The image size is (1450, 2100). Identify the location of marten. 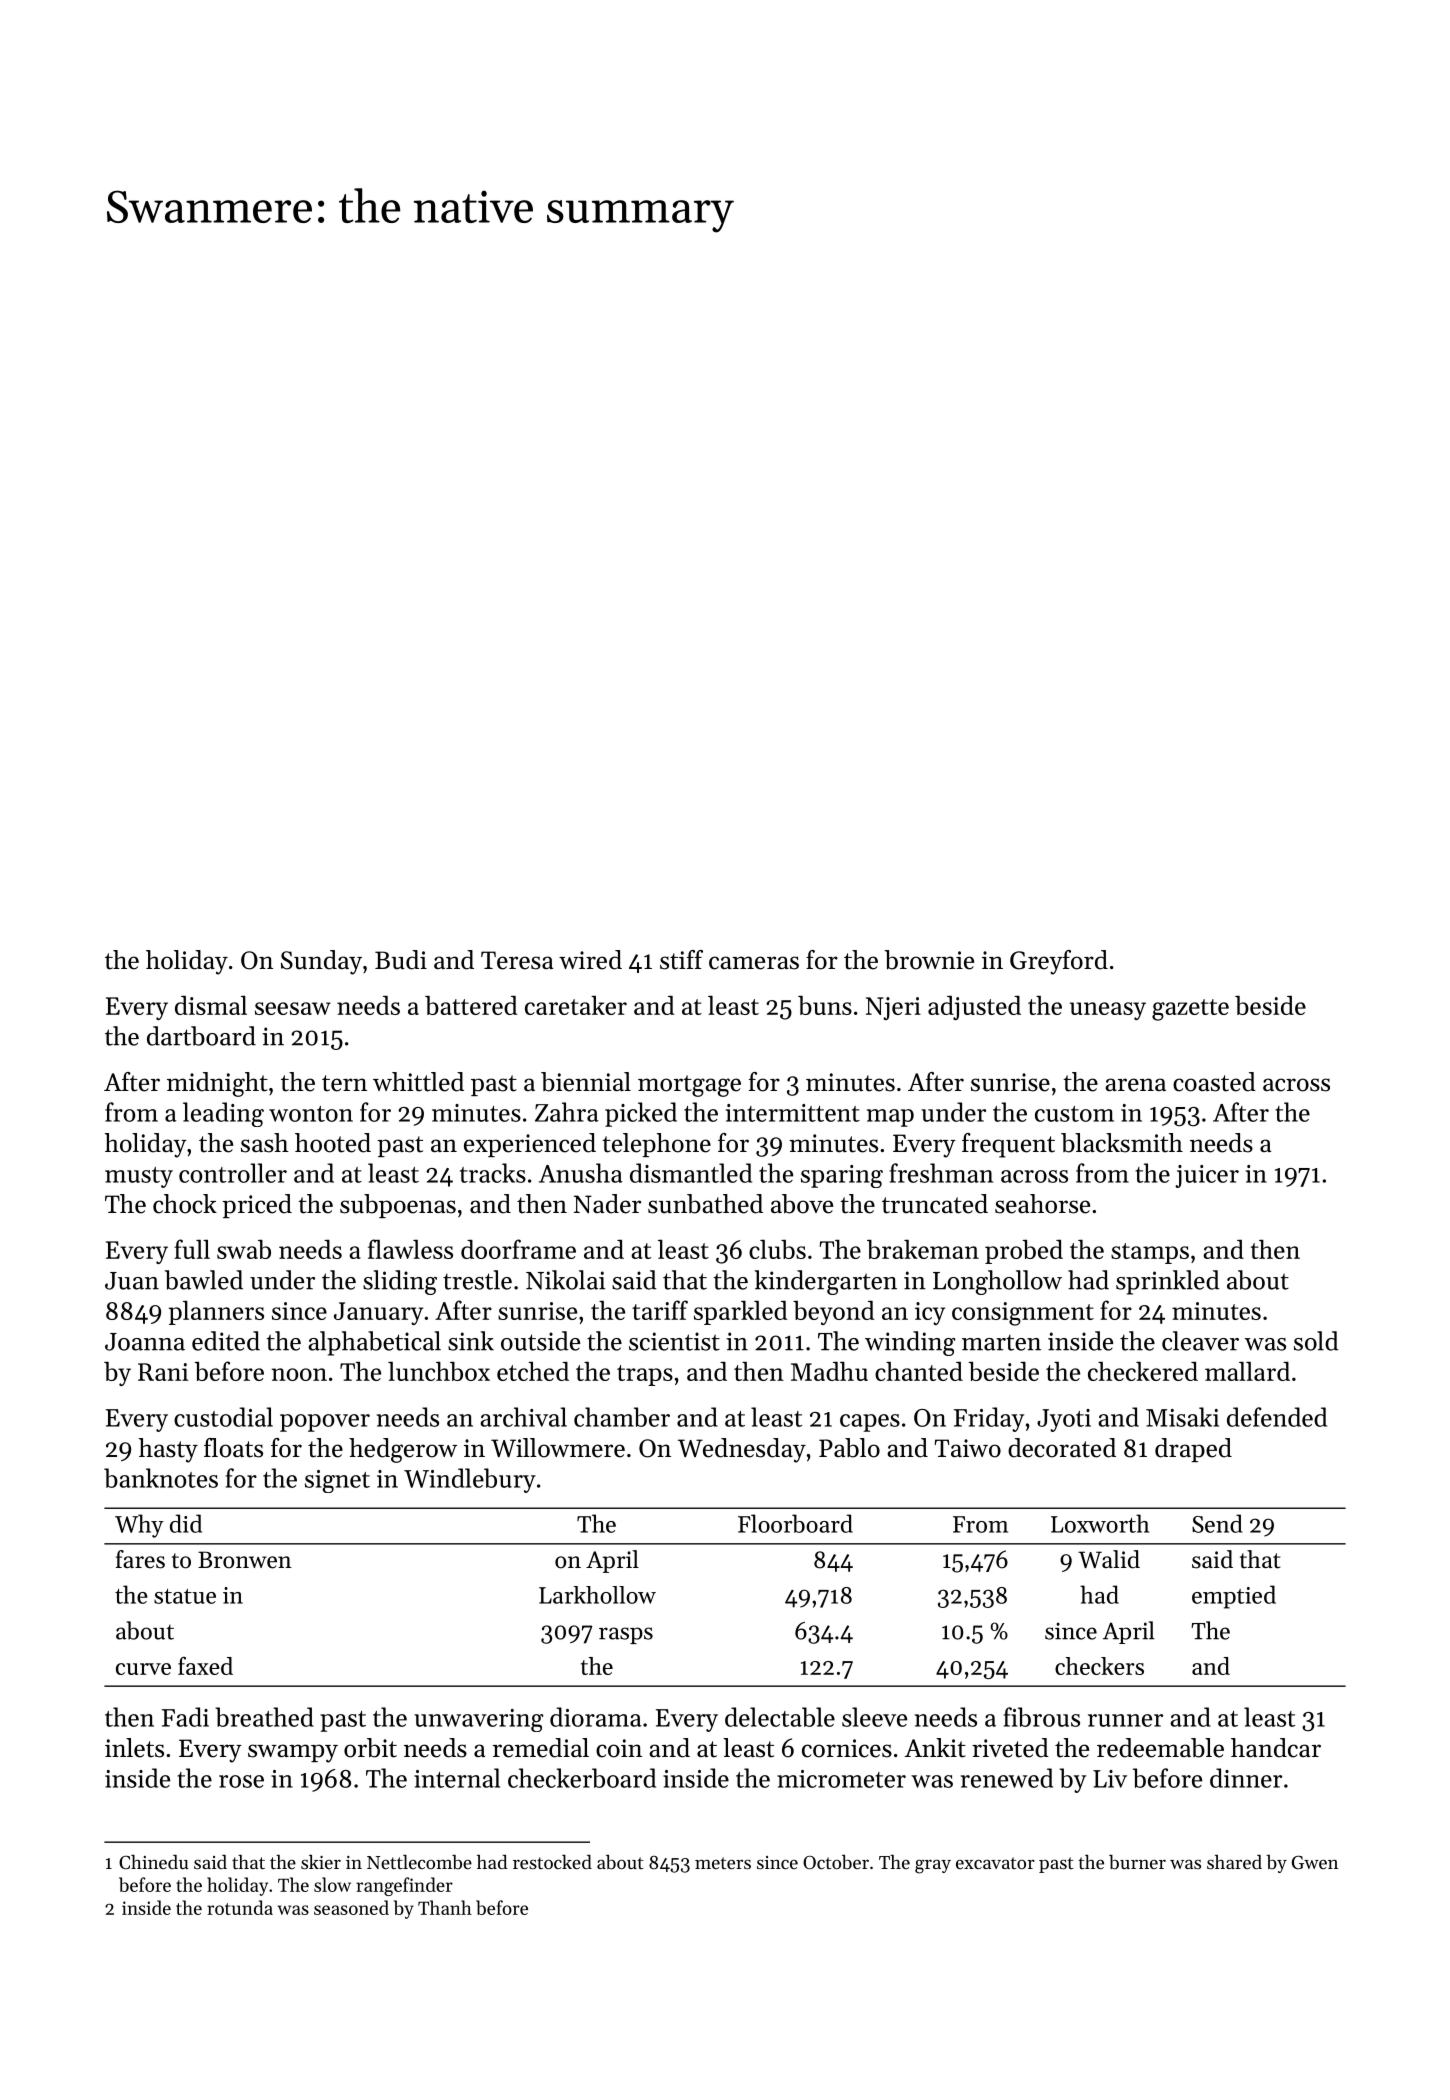
(1001, 1342).
